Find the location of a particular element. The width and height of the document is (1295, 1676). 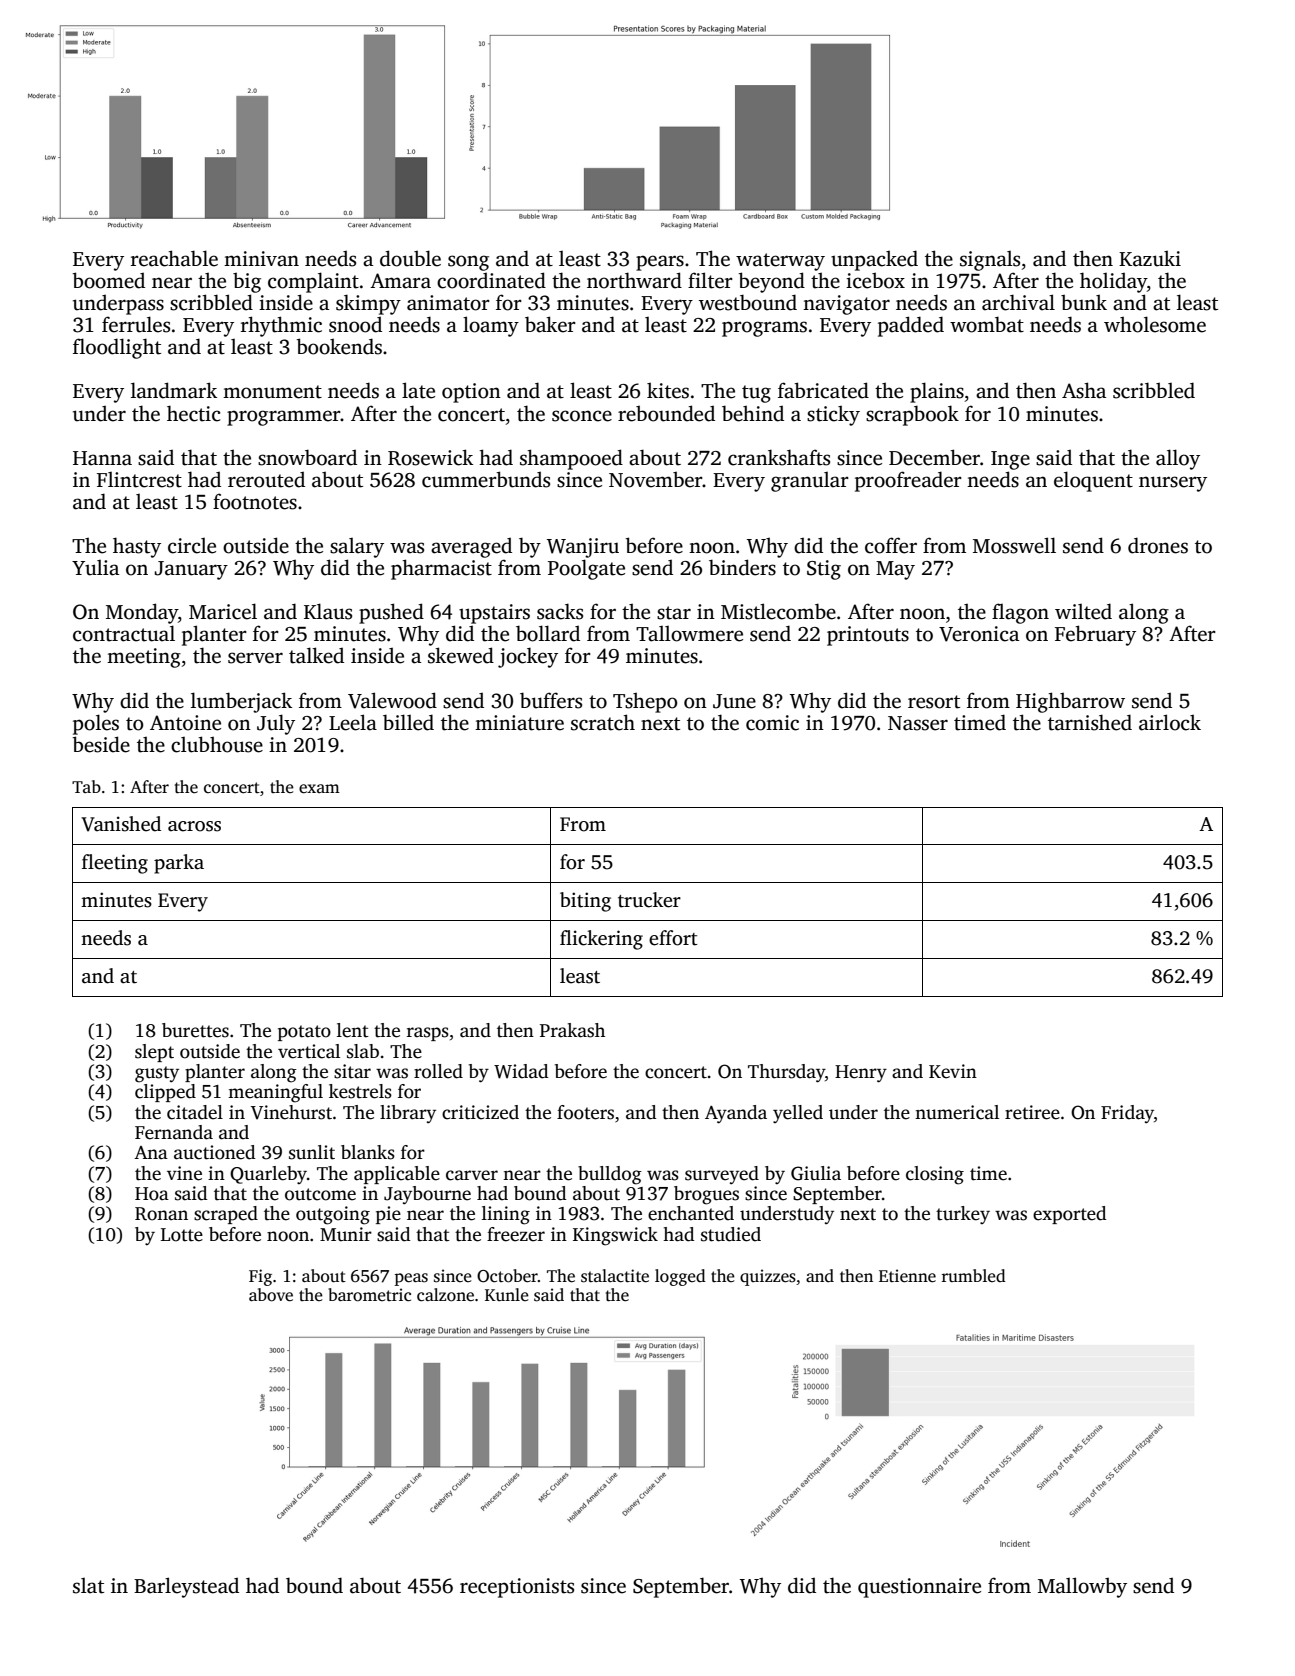

retiree is located at coordinates (1032, 1112).
